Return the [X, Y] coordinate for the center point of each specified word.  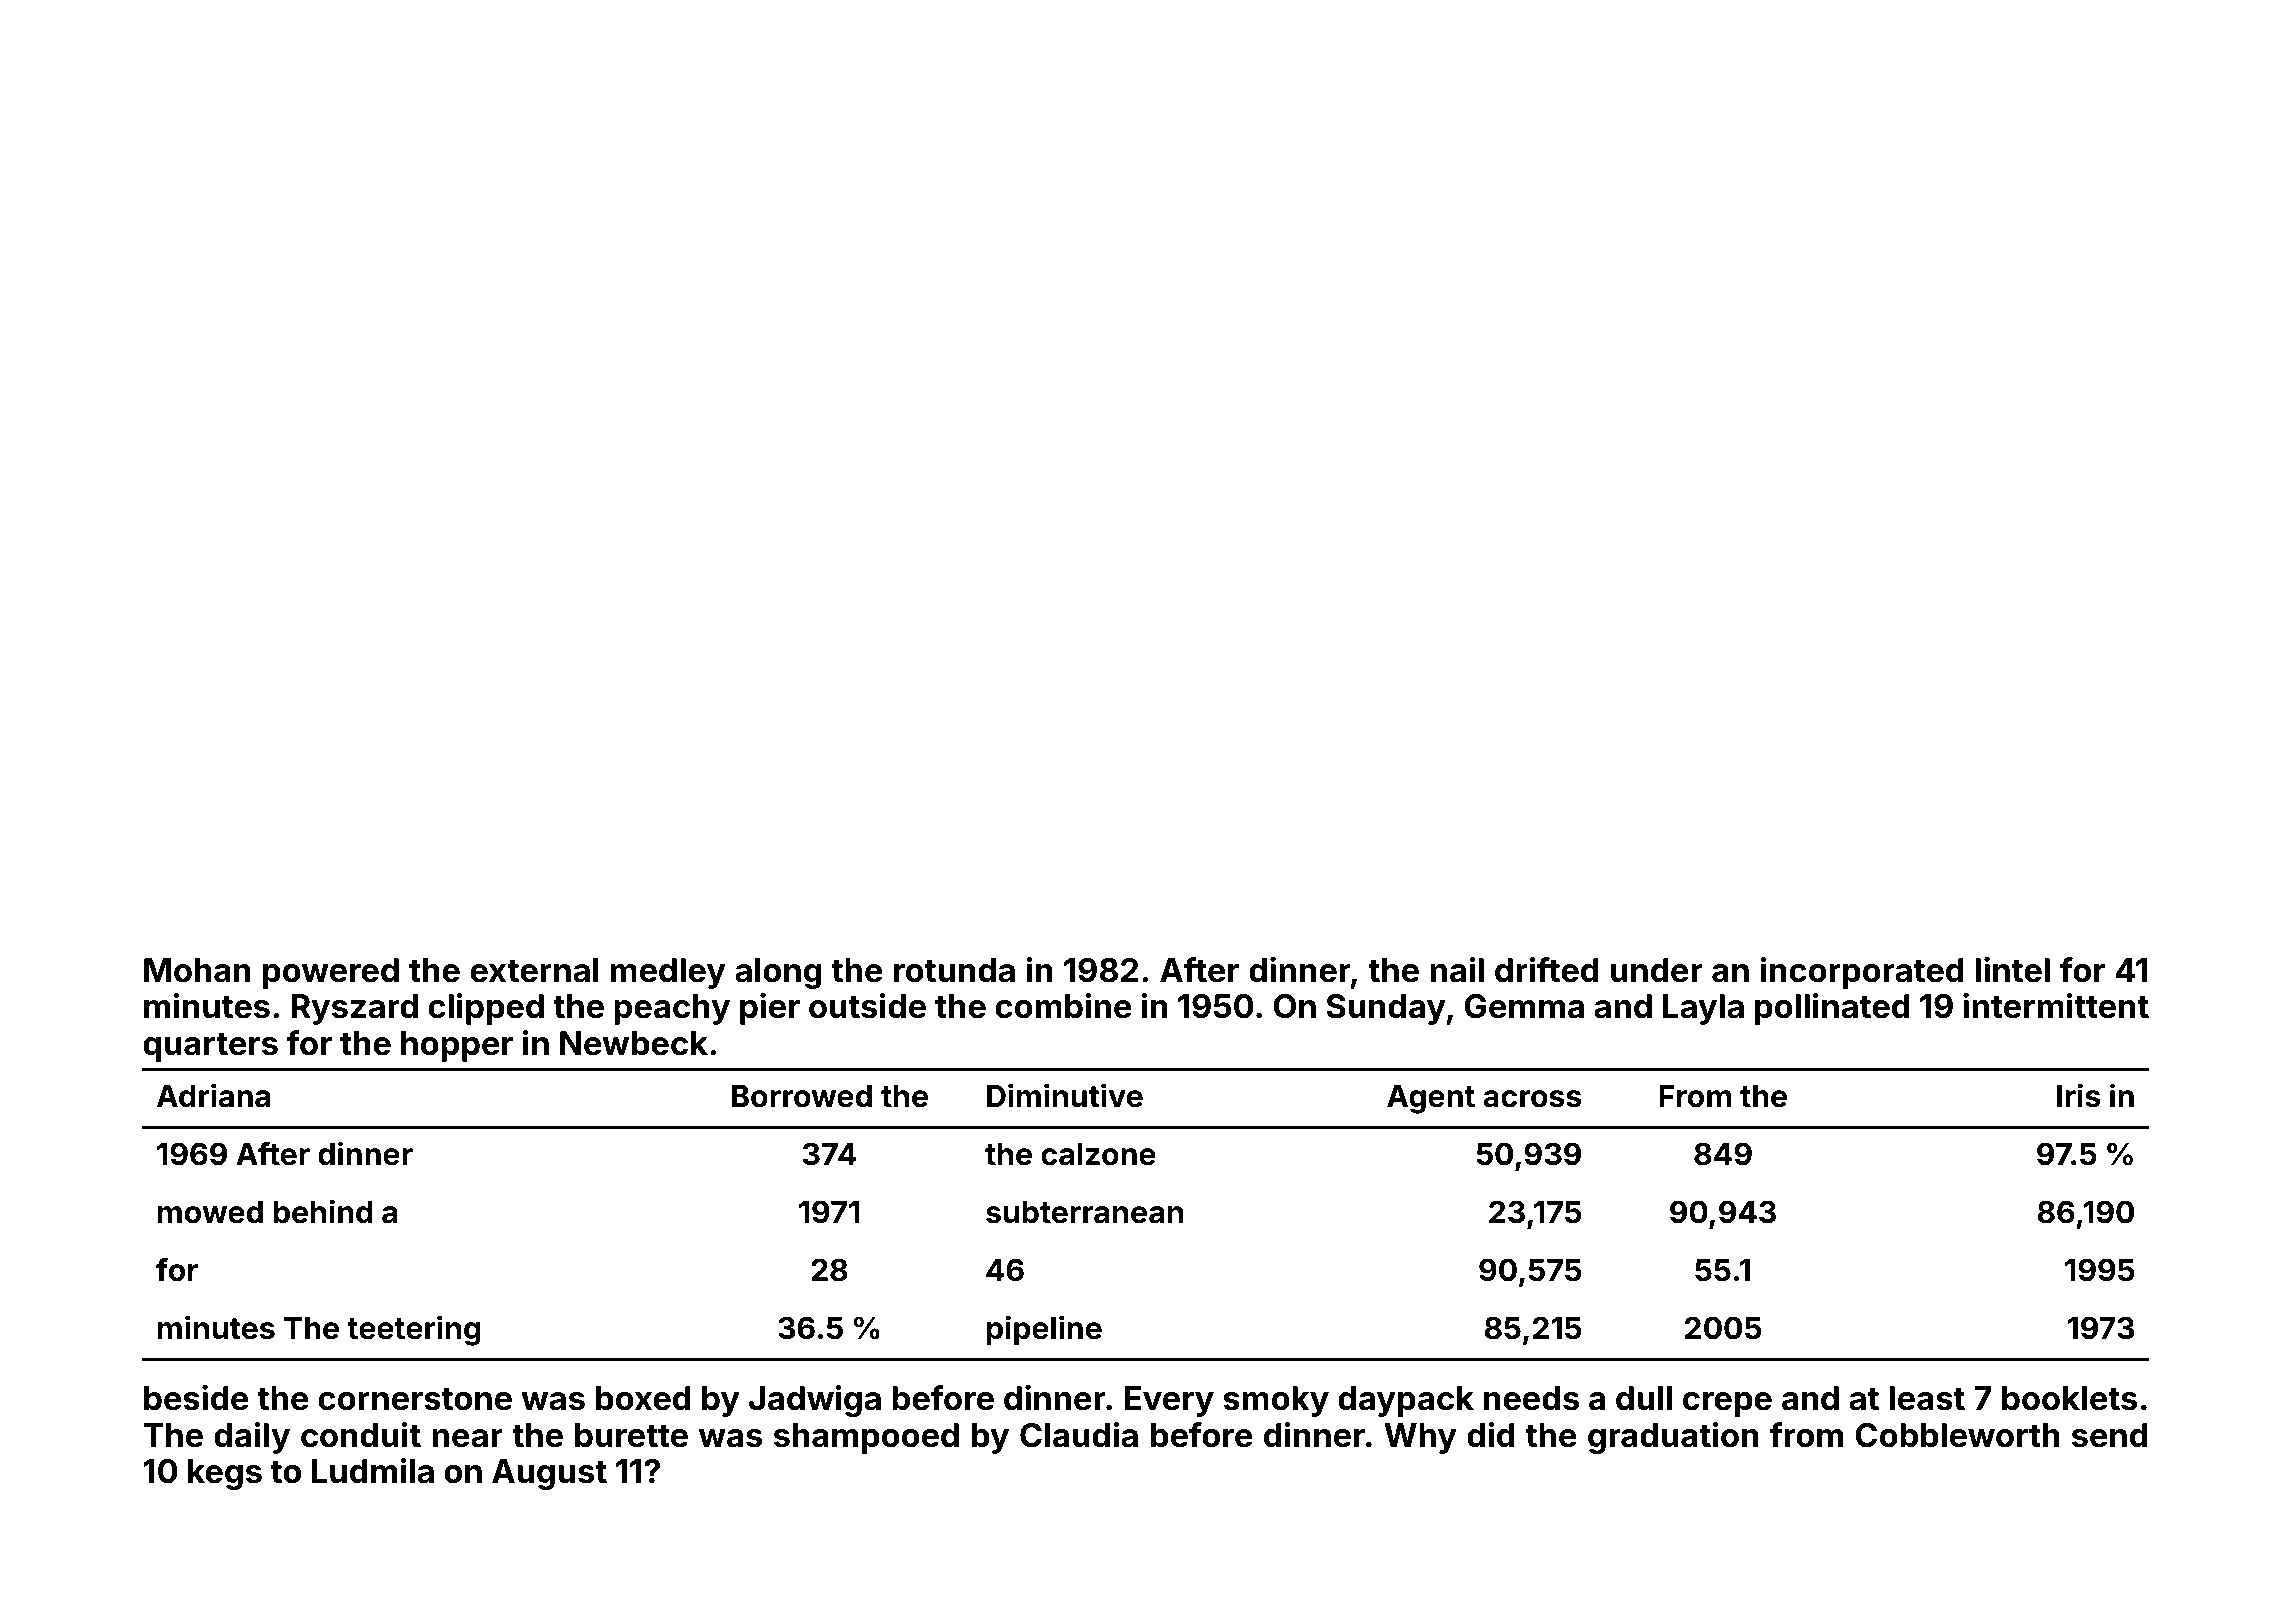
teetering [414, 1330]
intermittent [2056, 1006]
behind [323, 1211]
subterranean [1084, 1212]
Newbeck [634, 1043]
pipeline [1044, 1330]
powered [331, 973]
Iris [2079, 1095]
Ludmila [373, 1471]
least [1927, 1398]
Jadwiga [815, 1401]
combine [1063, 1006]
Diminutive [1065, 1095]
